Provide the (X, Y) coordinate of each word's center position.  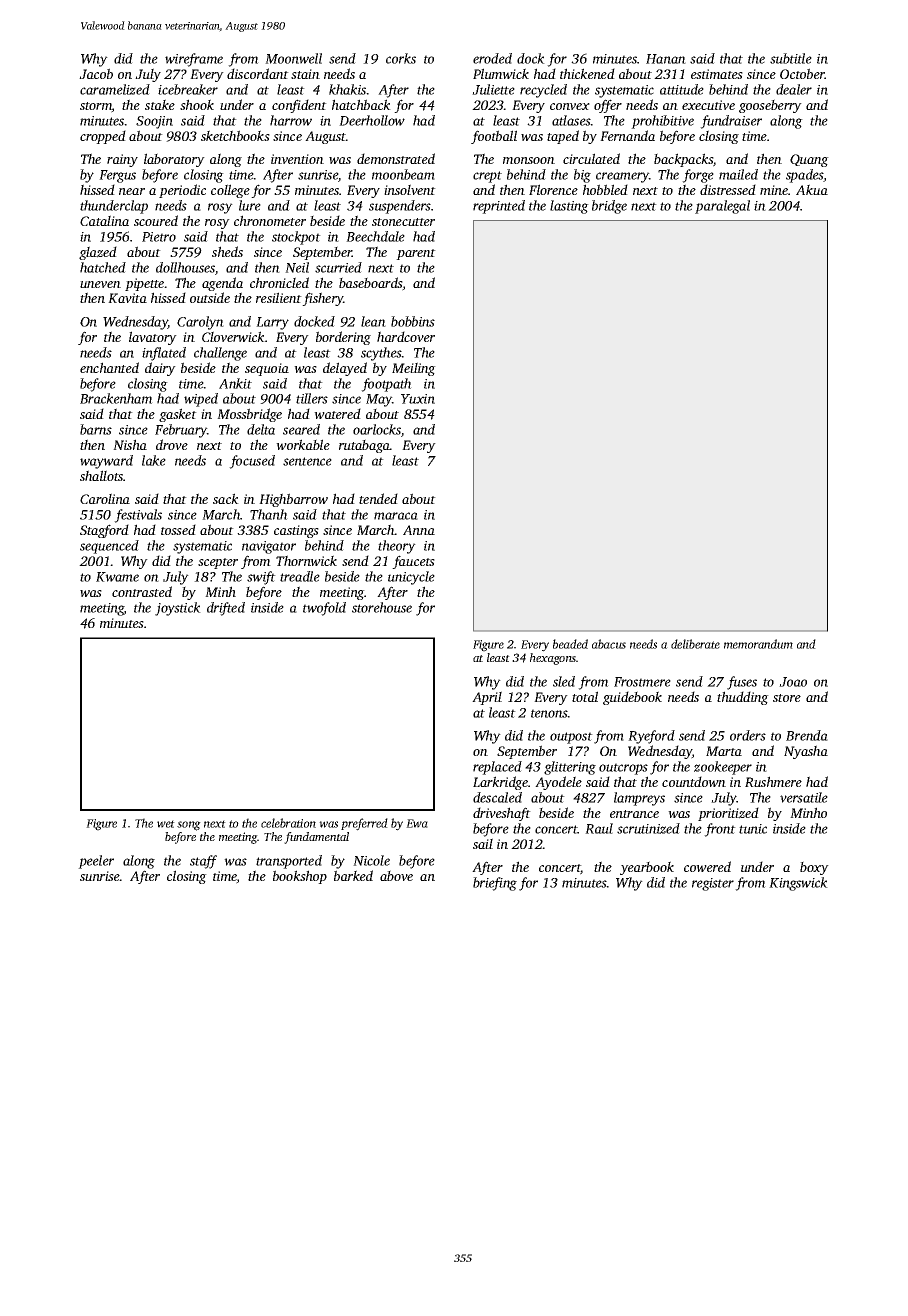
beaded (570, 644)
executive (708, 105)
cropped (103, 137)
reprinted (499, 207)
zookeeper (723, 768)
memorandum (758, 644)
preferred (364, 824)
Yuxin (418, 399)
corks (401, 58)
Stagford (104, 531)
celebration (288, 823)
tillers (312, 398)
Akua (812, 189)
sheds (227, 251)
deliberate (695, 644)
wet (166, 824)
